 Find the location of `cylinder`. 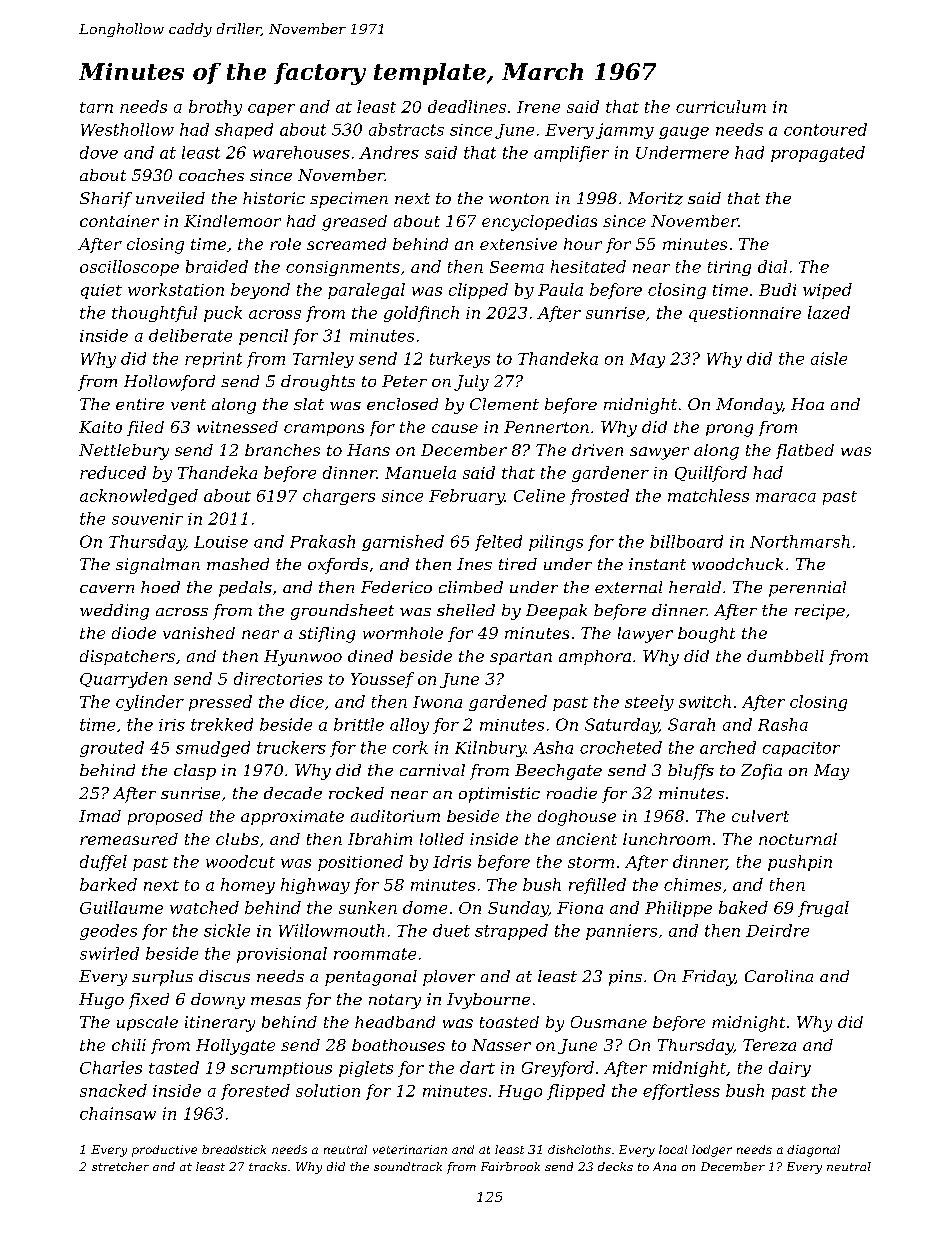

cylinder is located at coordinates (150, 703).
